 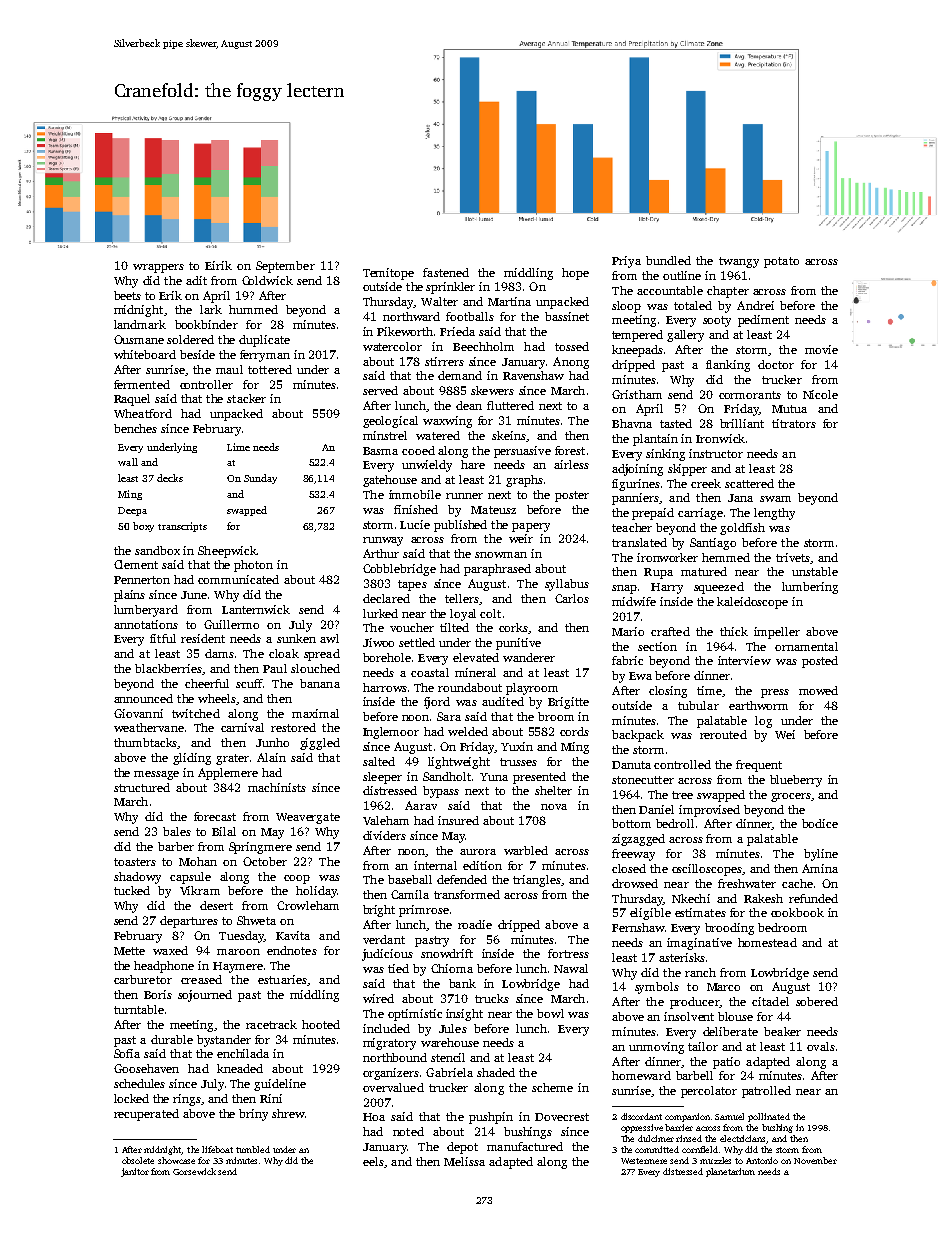 What do you see at coordinates (135, 1172) in the document?
I see `janitor` at bounding box center [135, 1172].
